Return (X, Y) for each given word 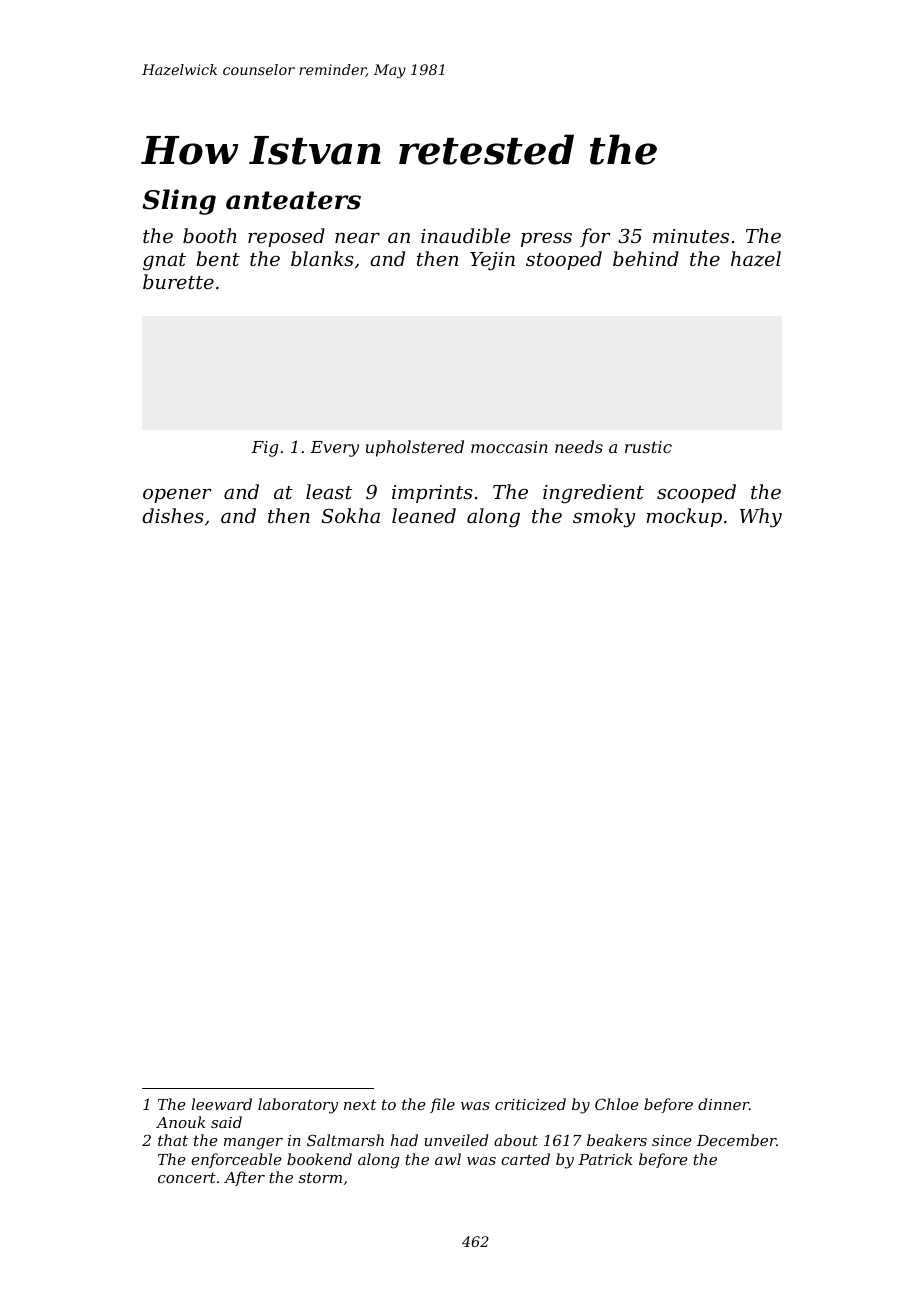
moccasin (509, 447)
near (357, 237)
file (442, 1105)
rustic (648, 447)
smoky (604, 518)
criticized (530, 1104)
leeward (221, 1104)
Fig (264, 449)
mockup (684, 517)
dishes (173, 515)
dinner (723, 1104)
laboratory (298, 1106)
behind (646, 258)
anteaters (293, 200)
